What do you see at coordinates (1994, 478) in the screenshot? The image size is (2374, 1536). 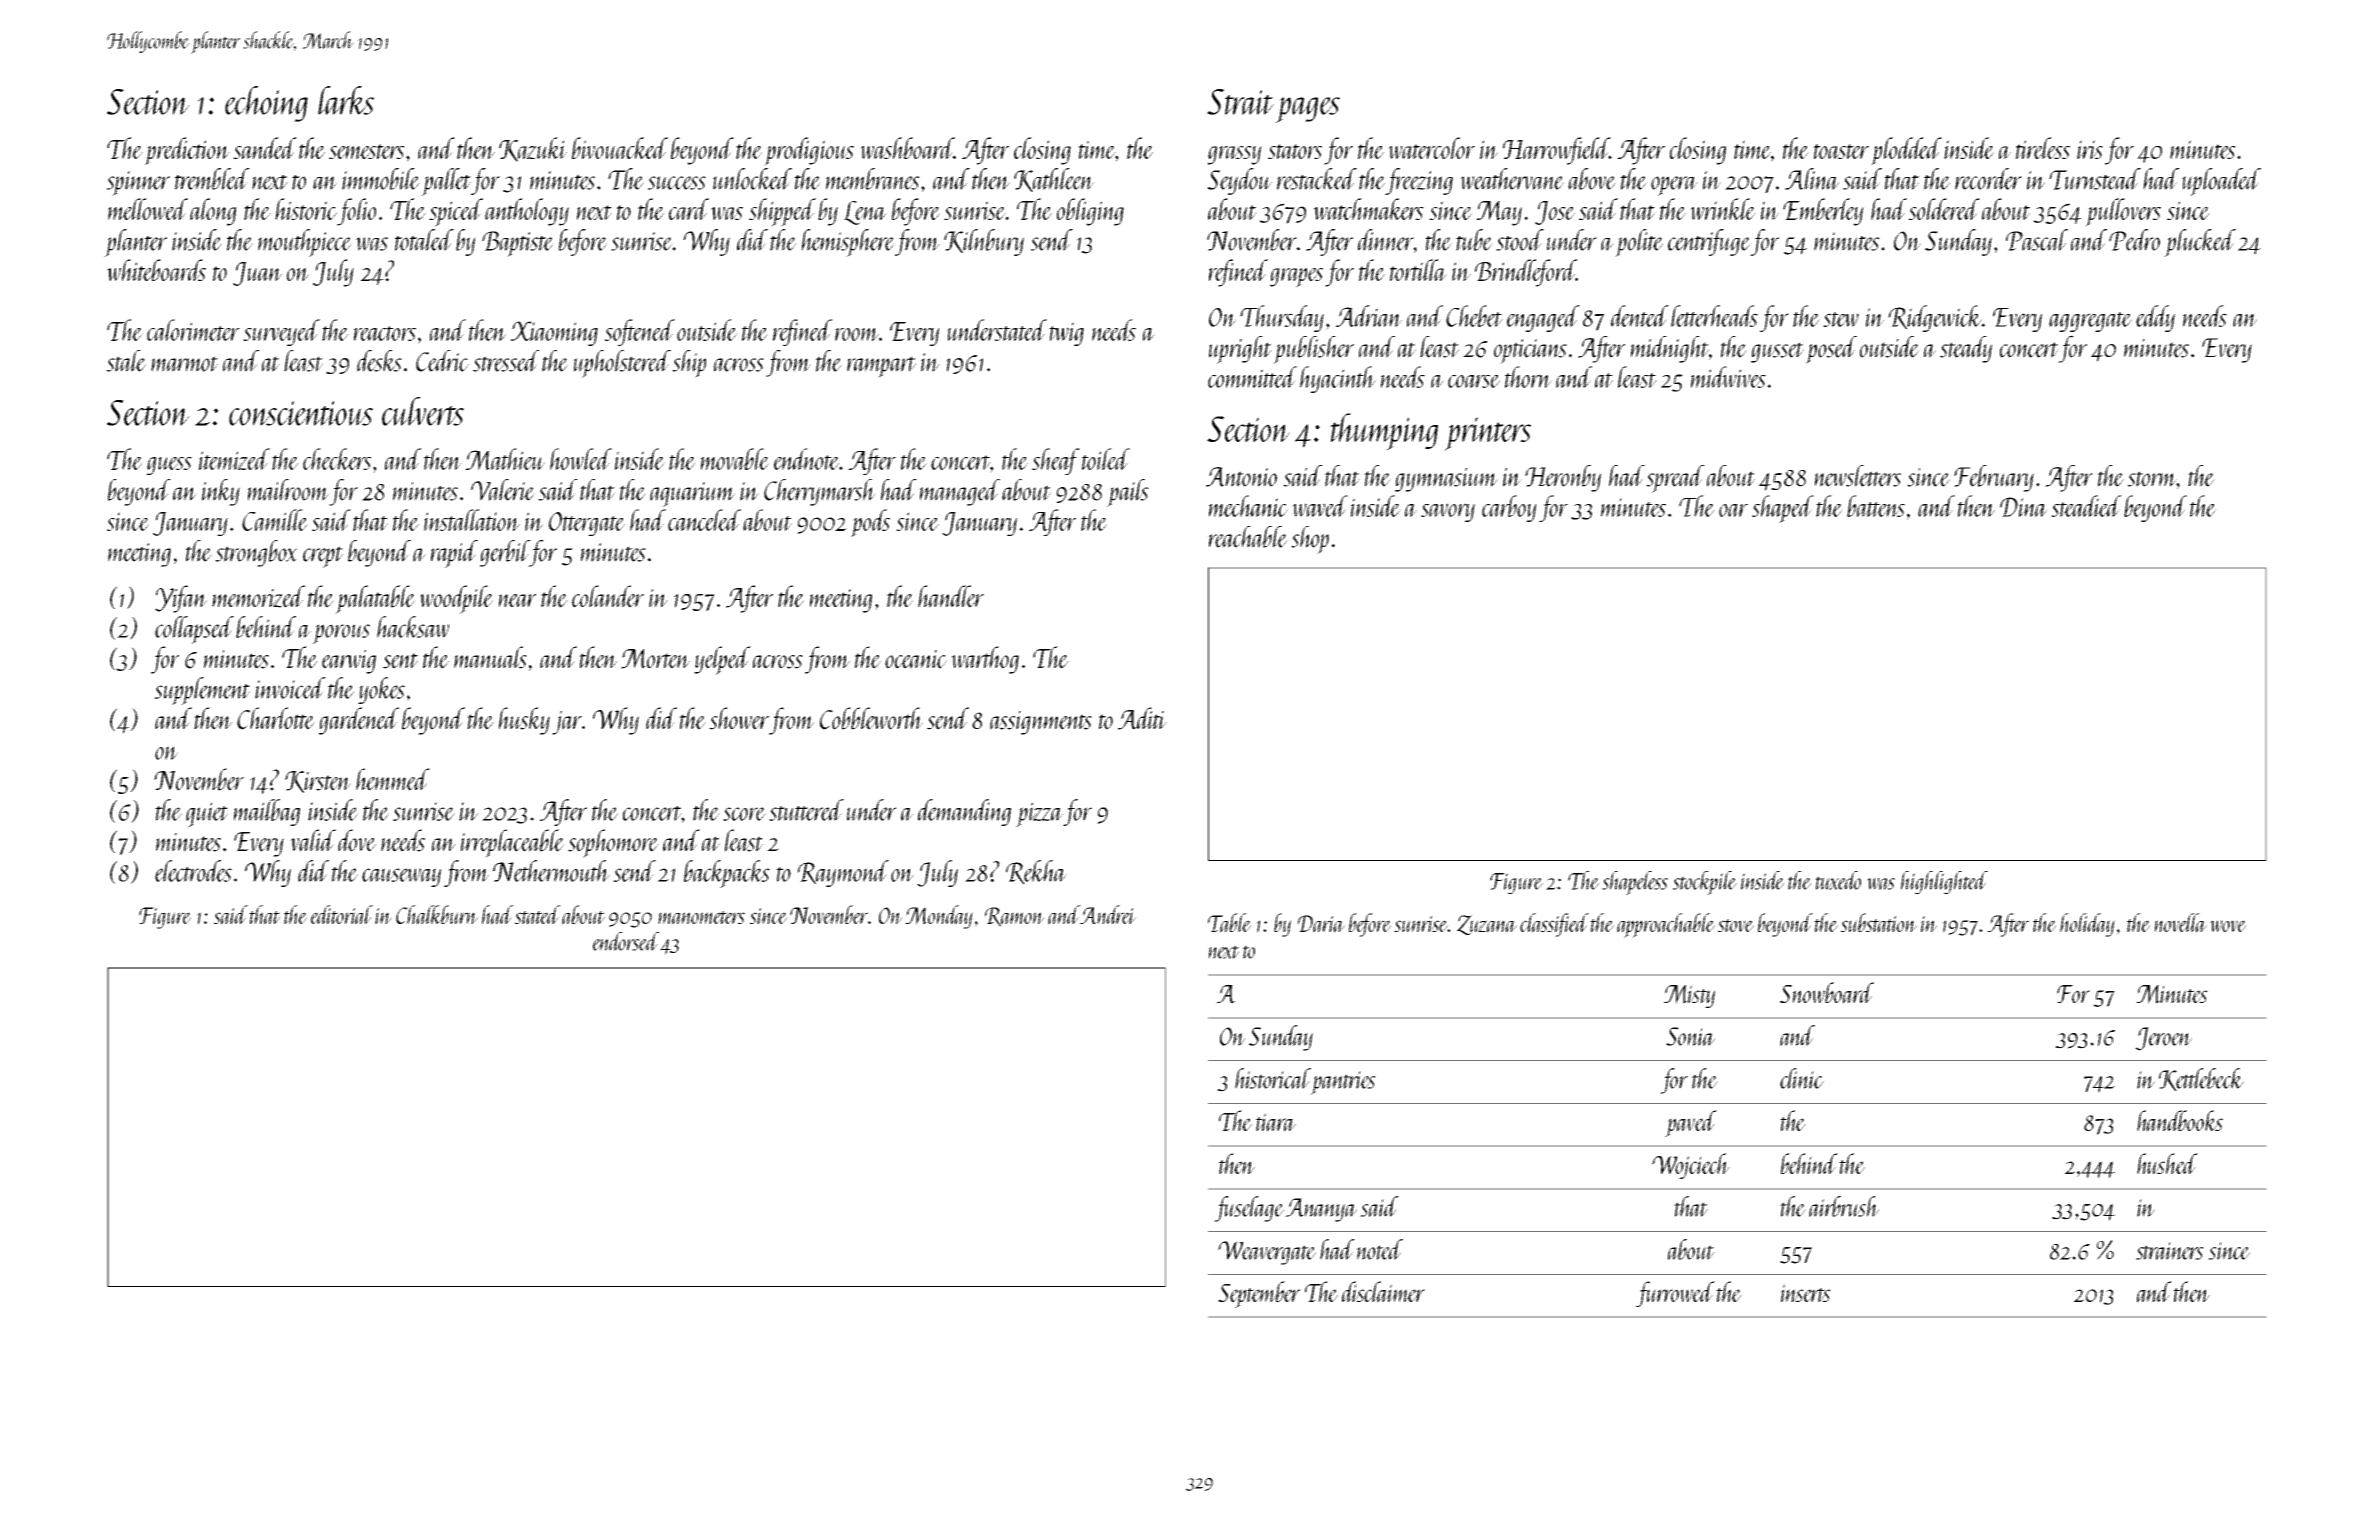 I see `February` at bounding box center [1994, 478].
